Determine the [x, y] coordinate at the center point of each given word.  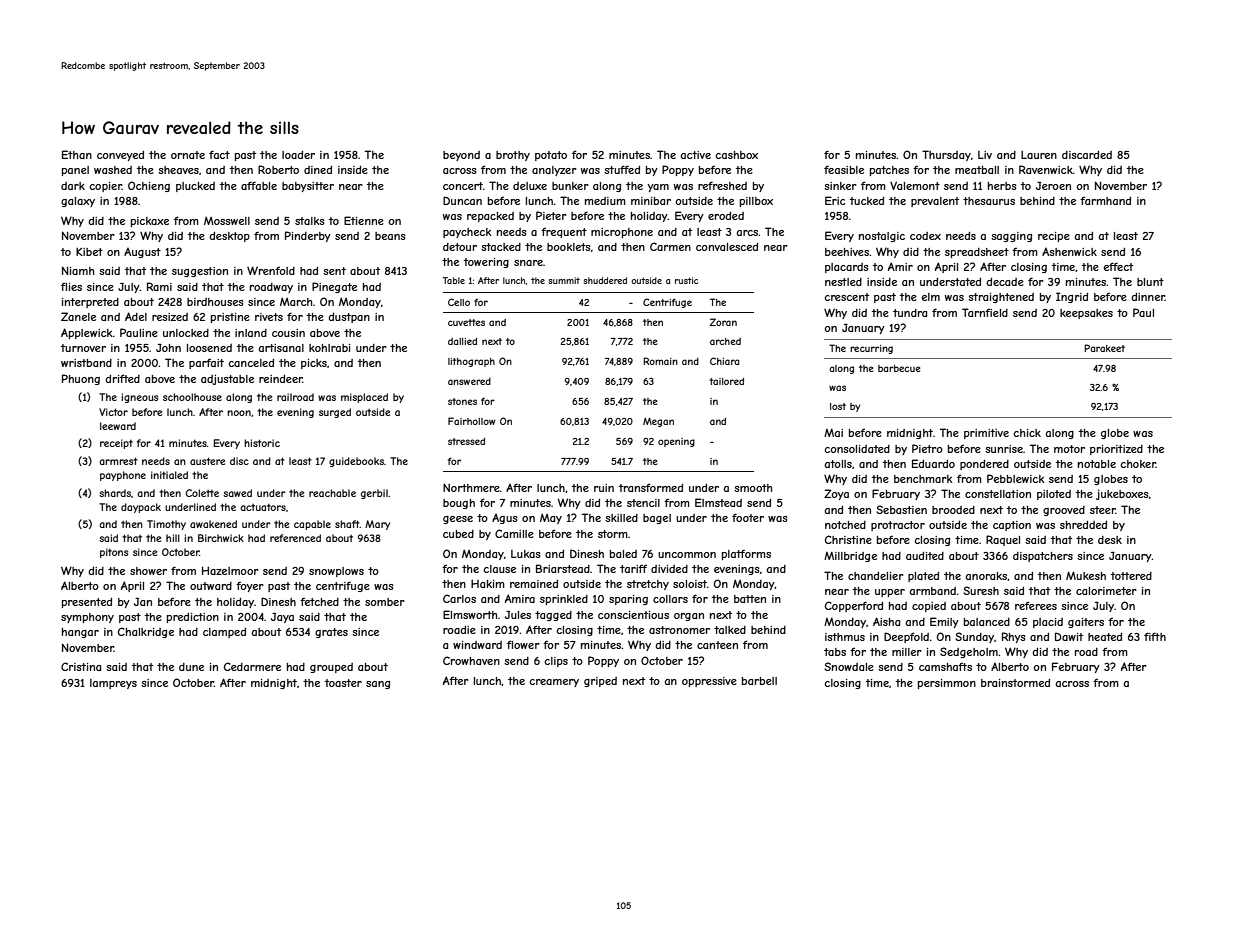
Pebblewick [1016, 478]
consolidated [857, 449]
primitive [986, 434]
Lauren [1039, 155]
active [695, 155]
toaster [343, 683]
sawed [237, 493]
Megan [658, 422]
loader [298, 155]
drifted [122, 378]
